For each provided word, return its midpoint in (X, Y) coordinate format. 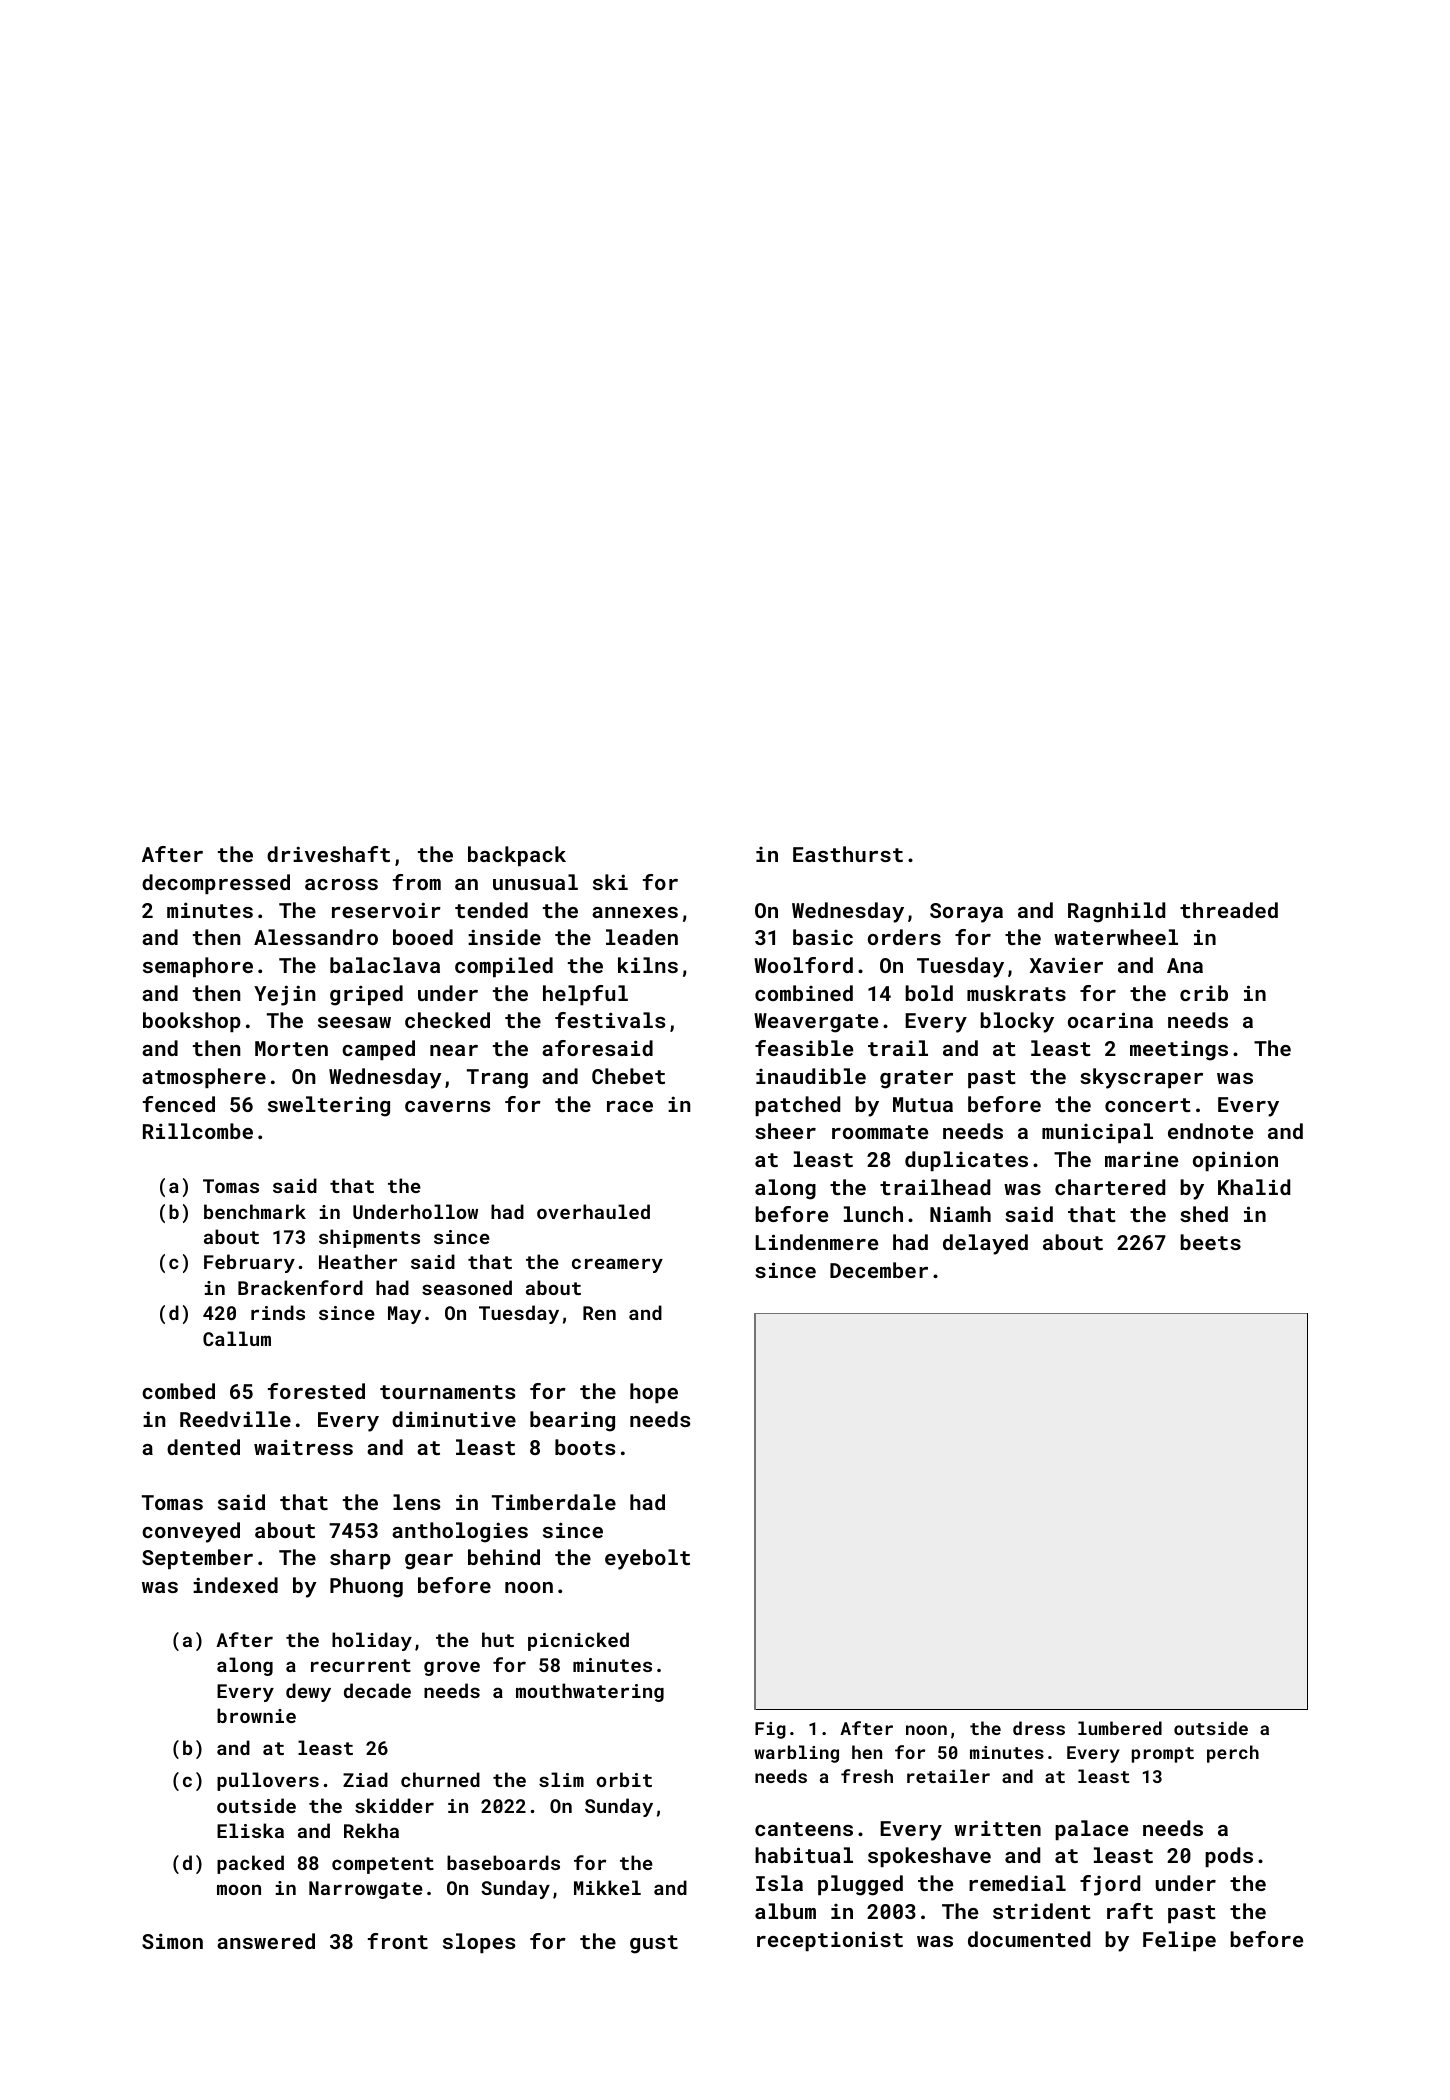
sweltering (329, 1106)
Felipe (1179, 1941)
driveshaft (328, 854)
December (879, 1270)
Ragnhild (1116, 912)
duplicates (966, 1161)
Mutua (923, 1104)
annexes (635, 912)
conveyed (191, 1532)
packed (250, 1864)
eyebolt (647, 1559)
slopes (479, 1943)
